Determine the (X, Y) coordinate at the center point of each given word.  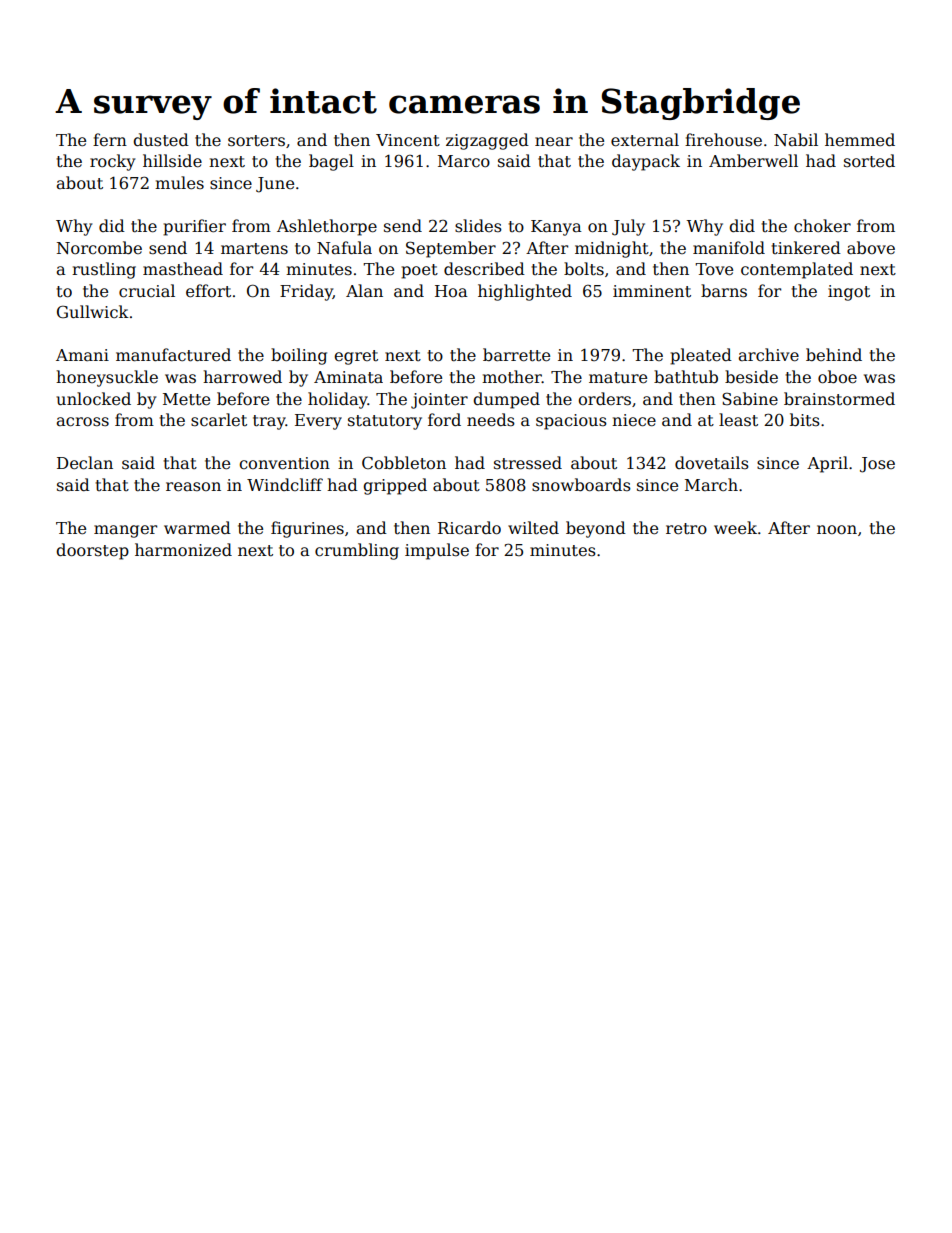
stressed (528, 463)
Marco (464, 161)
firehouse (723, 139)
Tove (714, 269)
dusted (161, 140)
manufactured (173, 355)
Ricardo (469, 528)
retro (686, 529)
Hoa (451, 291)
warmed (197, 528)
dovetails (712, 462)
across (82, 422)
